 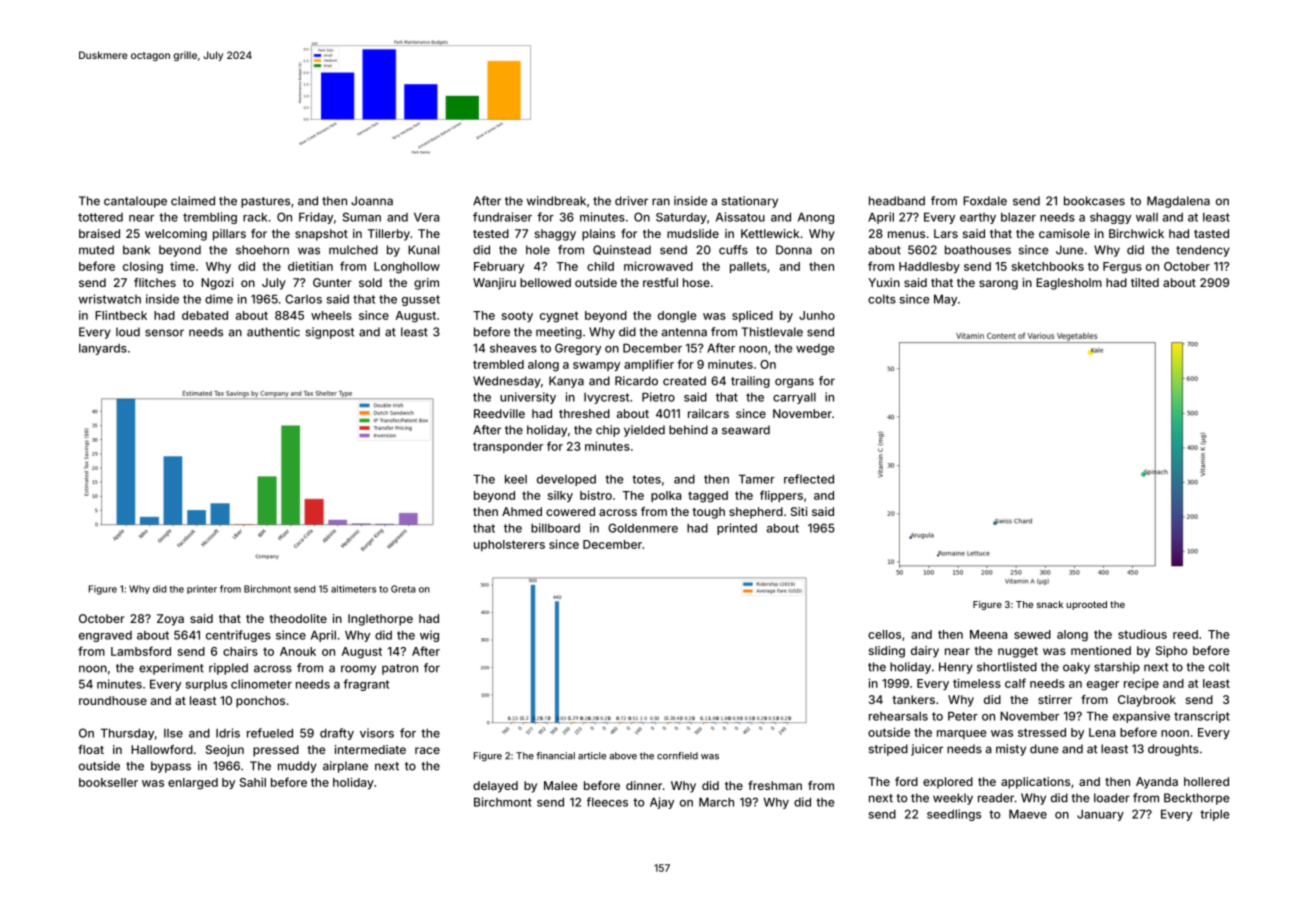 I want to click on Joanna, so click(x=372, y=201).
